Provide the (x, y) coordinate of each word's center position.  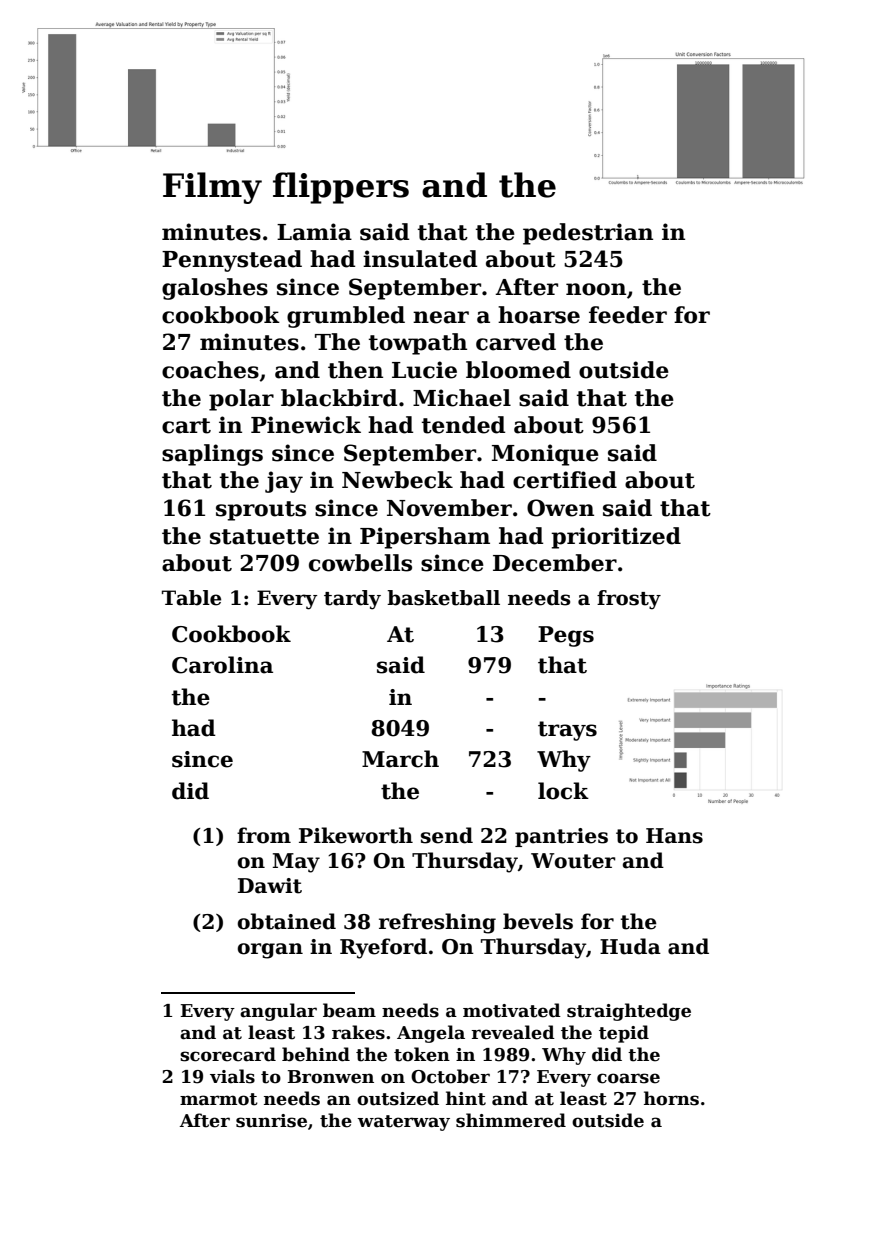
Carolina (222, 665)
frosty (629, 600)
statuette (264, 537)
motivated (512, 1010)
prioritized (616, 538)
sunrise (271, 1121)
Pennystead (232, 261)
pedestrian (588, 234)
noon (596, 289)
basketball (443, 598)
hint (466, 1098)
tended (463, 425)
